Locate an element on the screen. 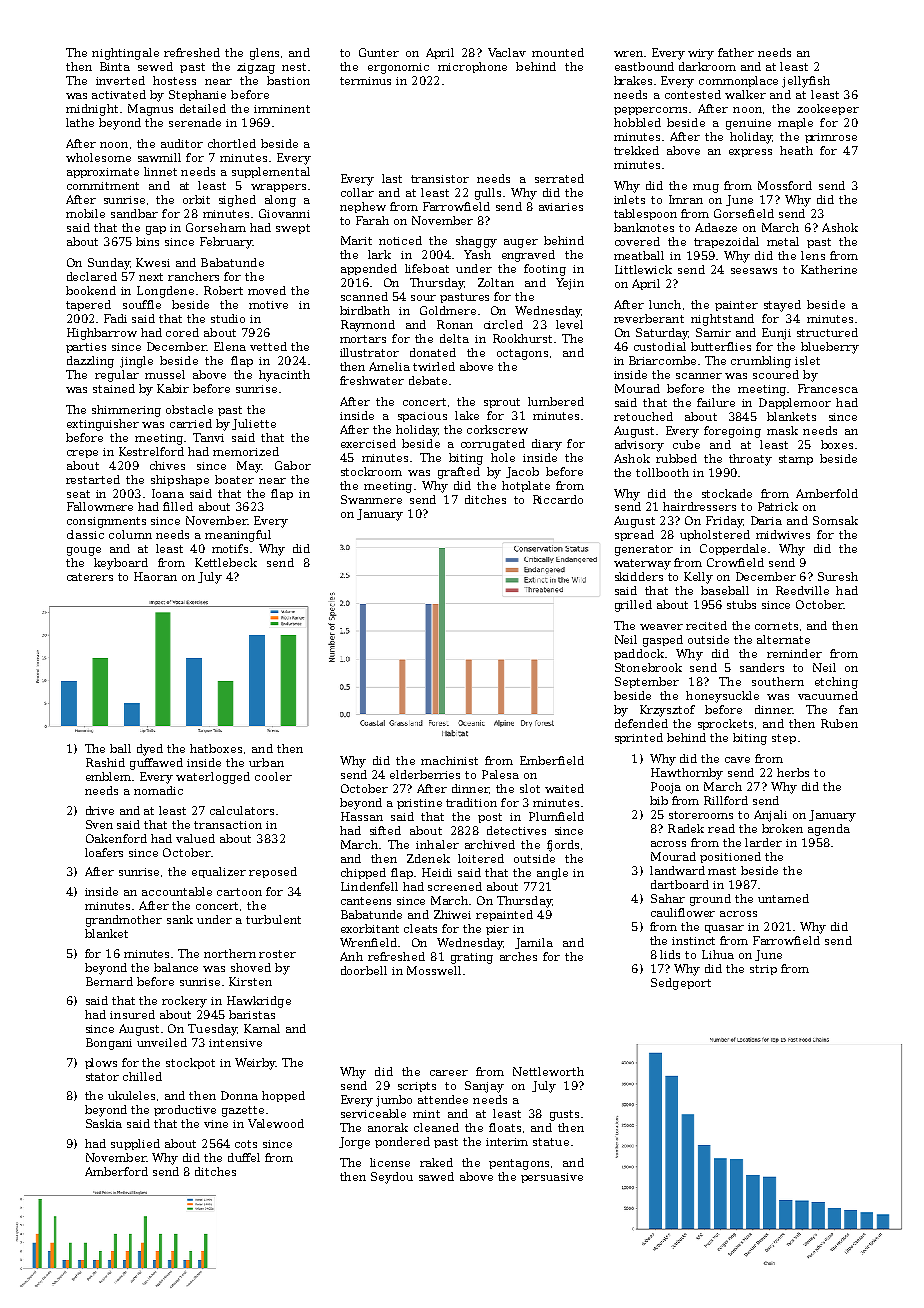 This screenshot has width=924, height=1308. mounted is located at coordinates (558, 52).
